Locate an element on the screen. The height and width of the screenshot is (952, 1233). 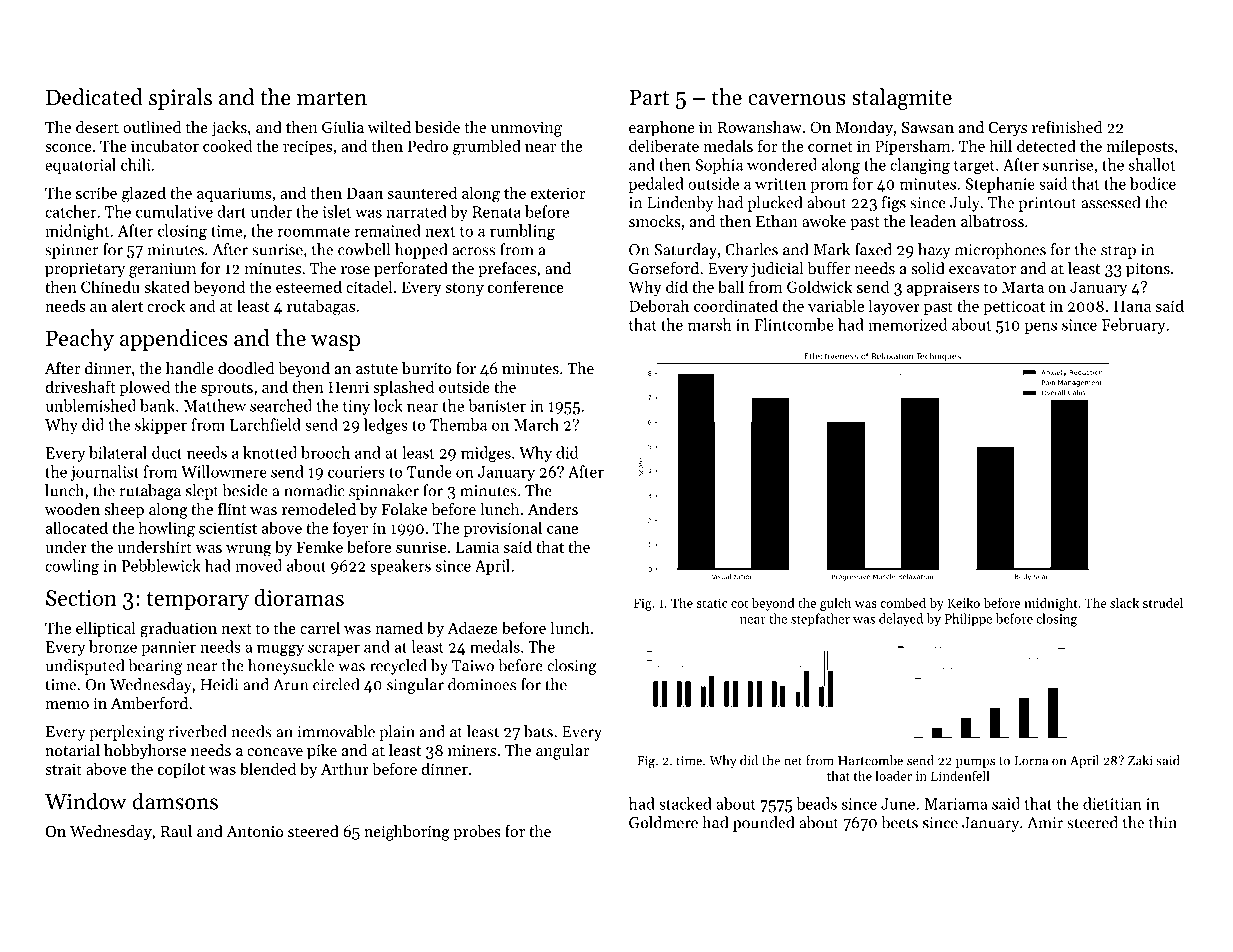
slept is located at coordinates (202, 492).
